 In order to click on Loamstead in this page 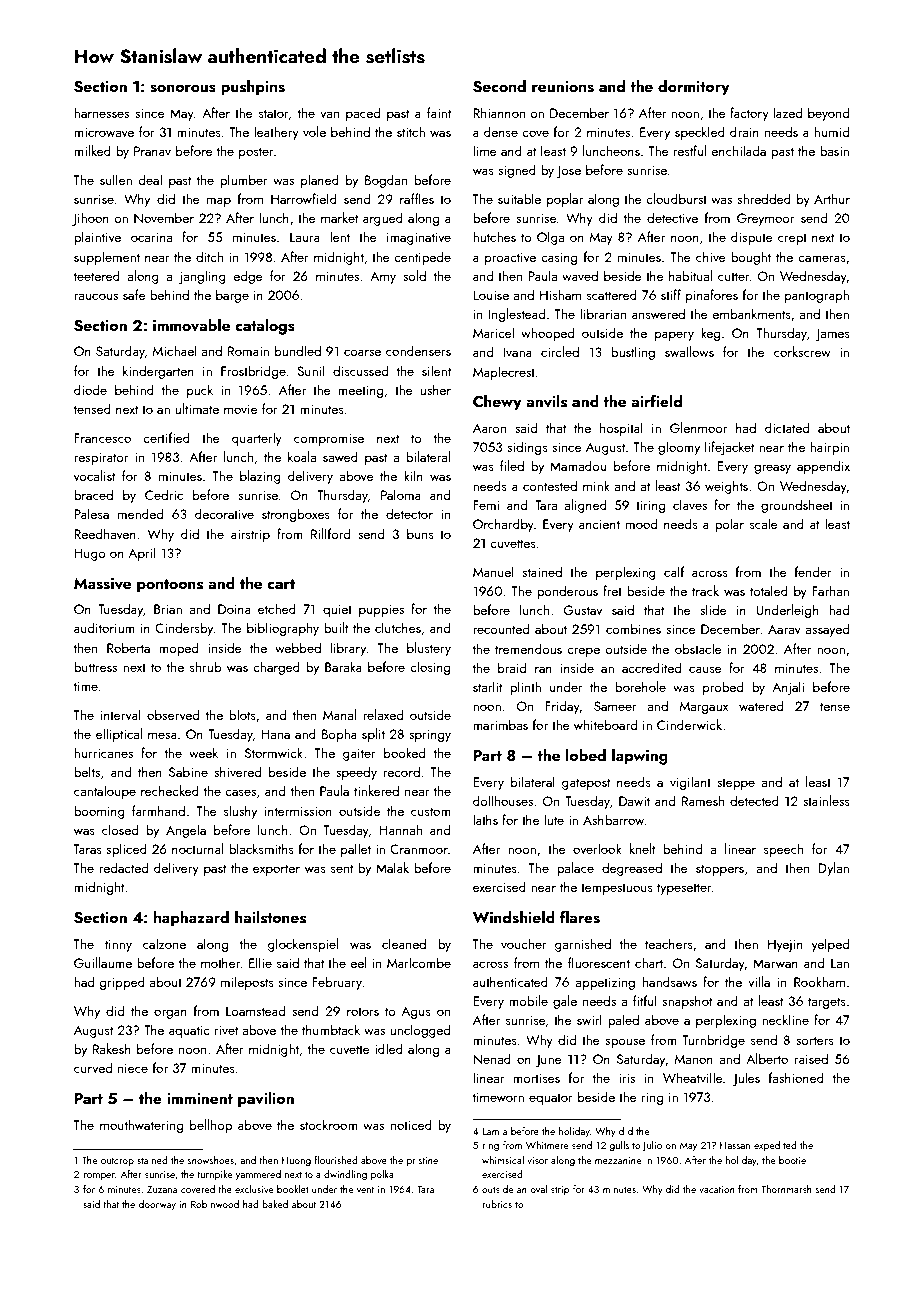, I will do `click(255, 1010)`.
